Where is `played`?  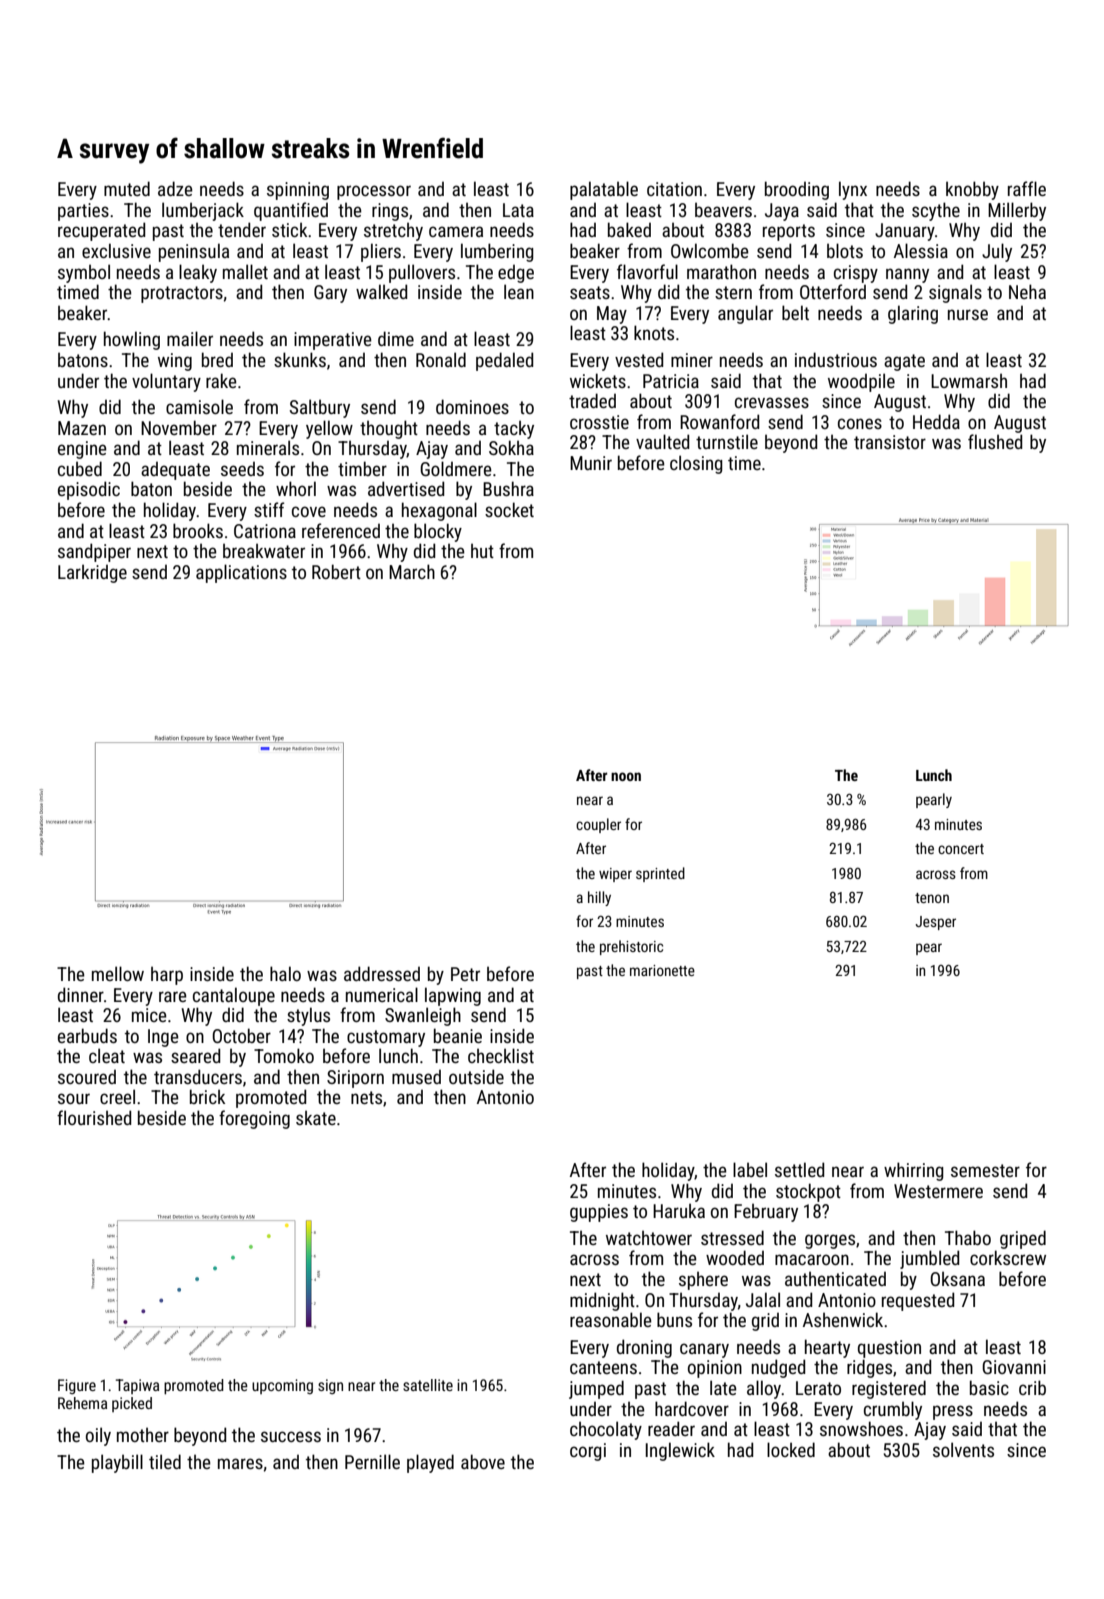
played is located at coordinates (430, 1463).
